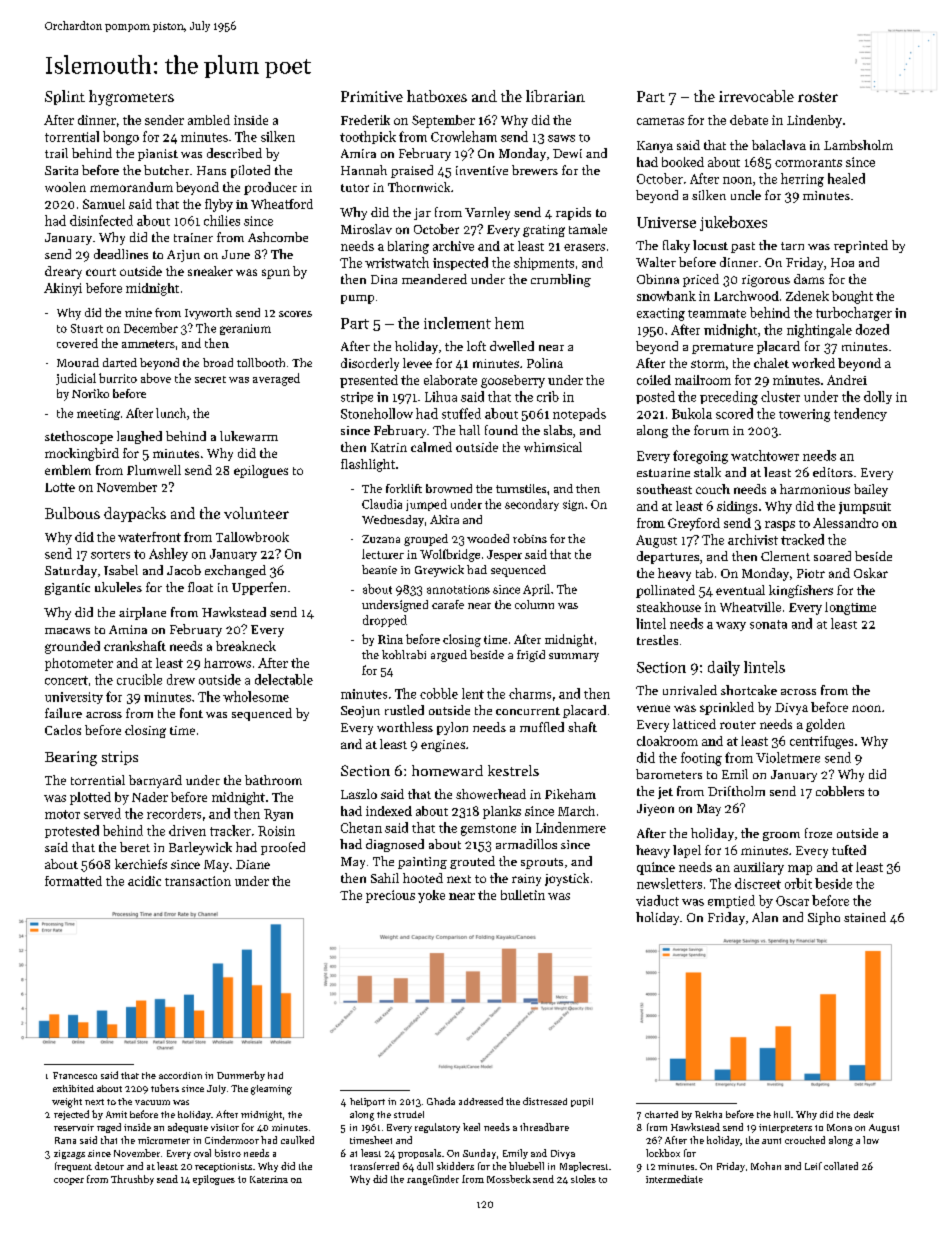  What do you see at coordinates (818, 97) in the screenshot?
I see `roster` at bounding box center [818, 97].
